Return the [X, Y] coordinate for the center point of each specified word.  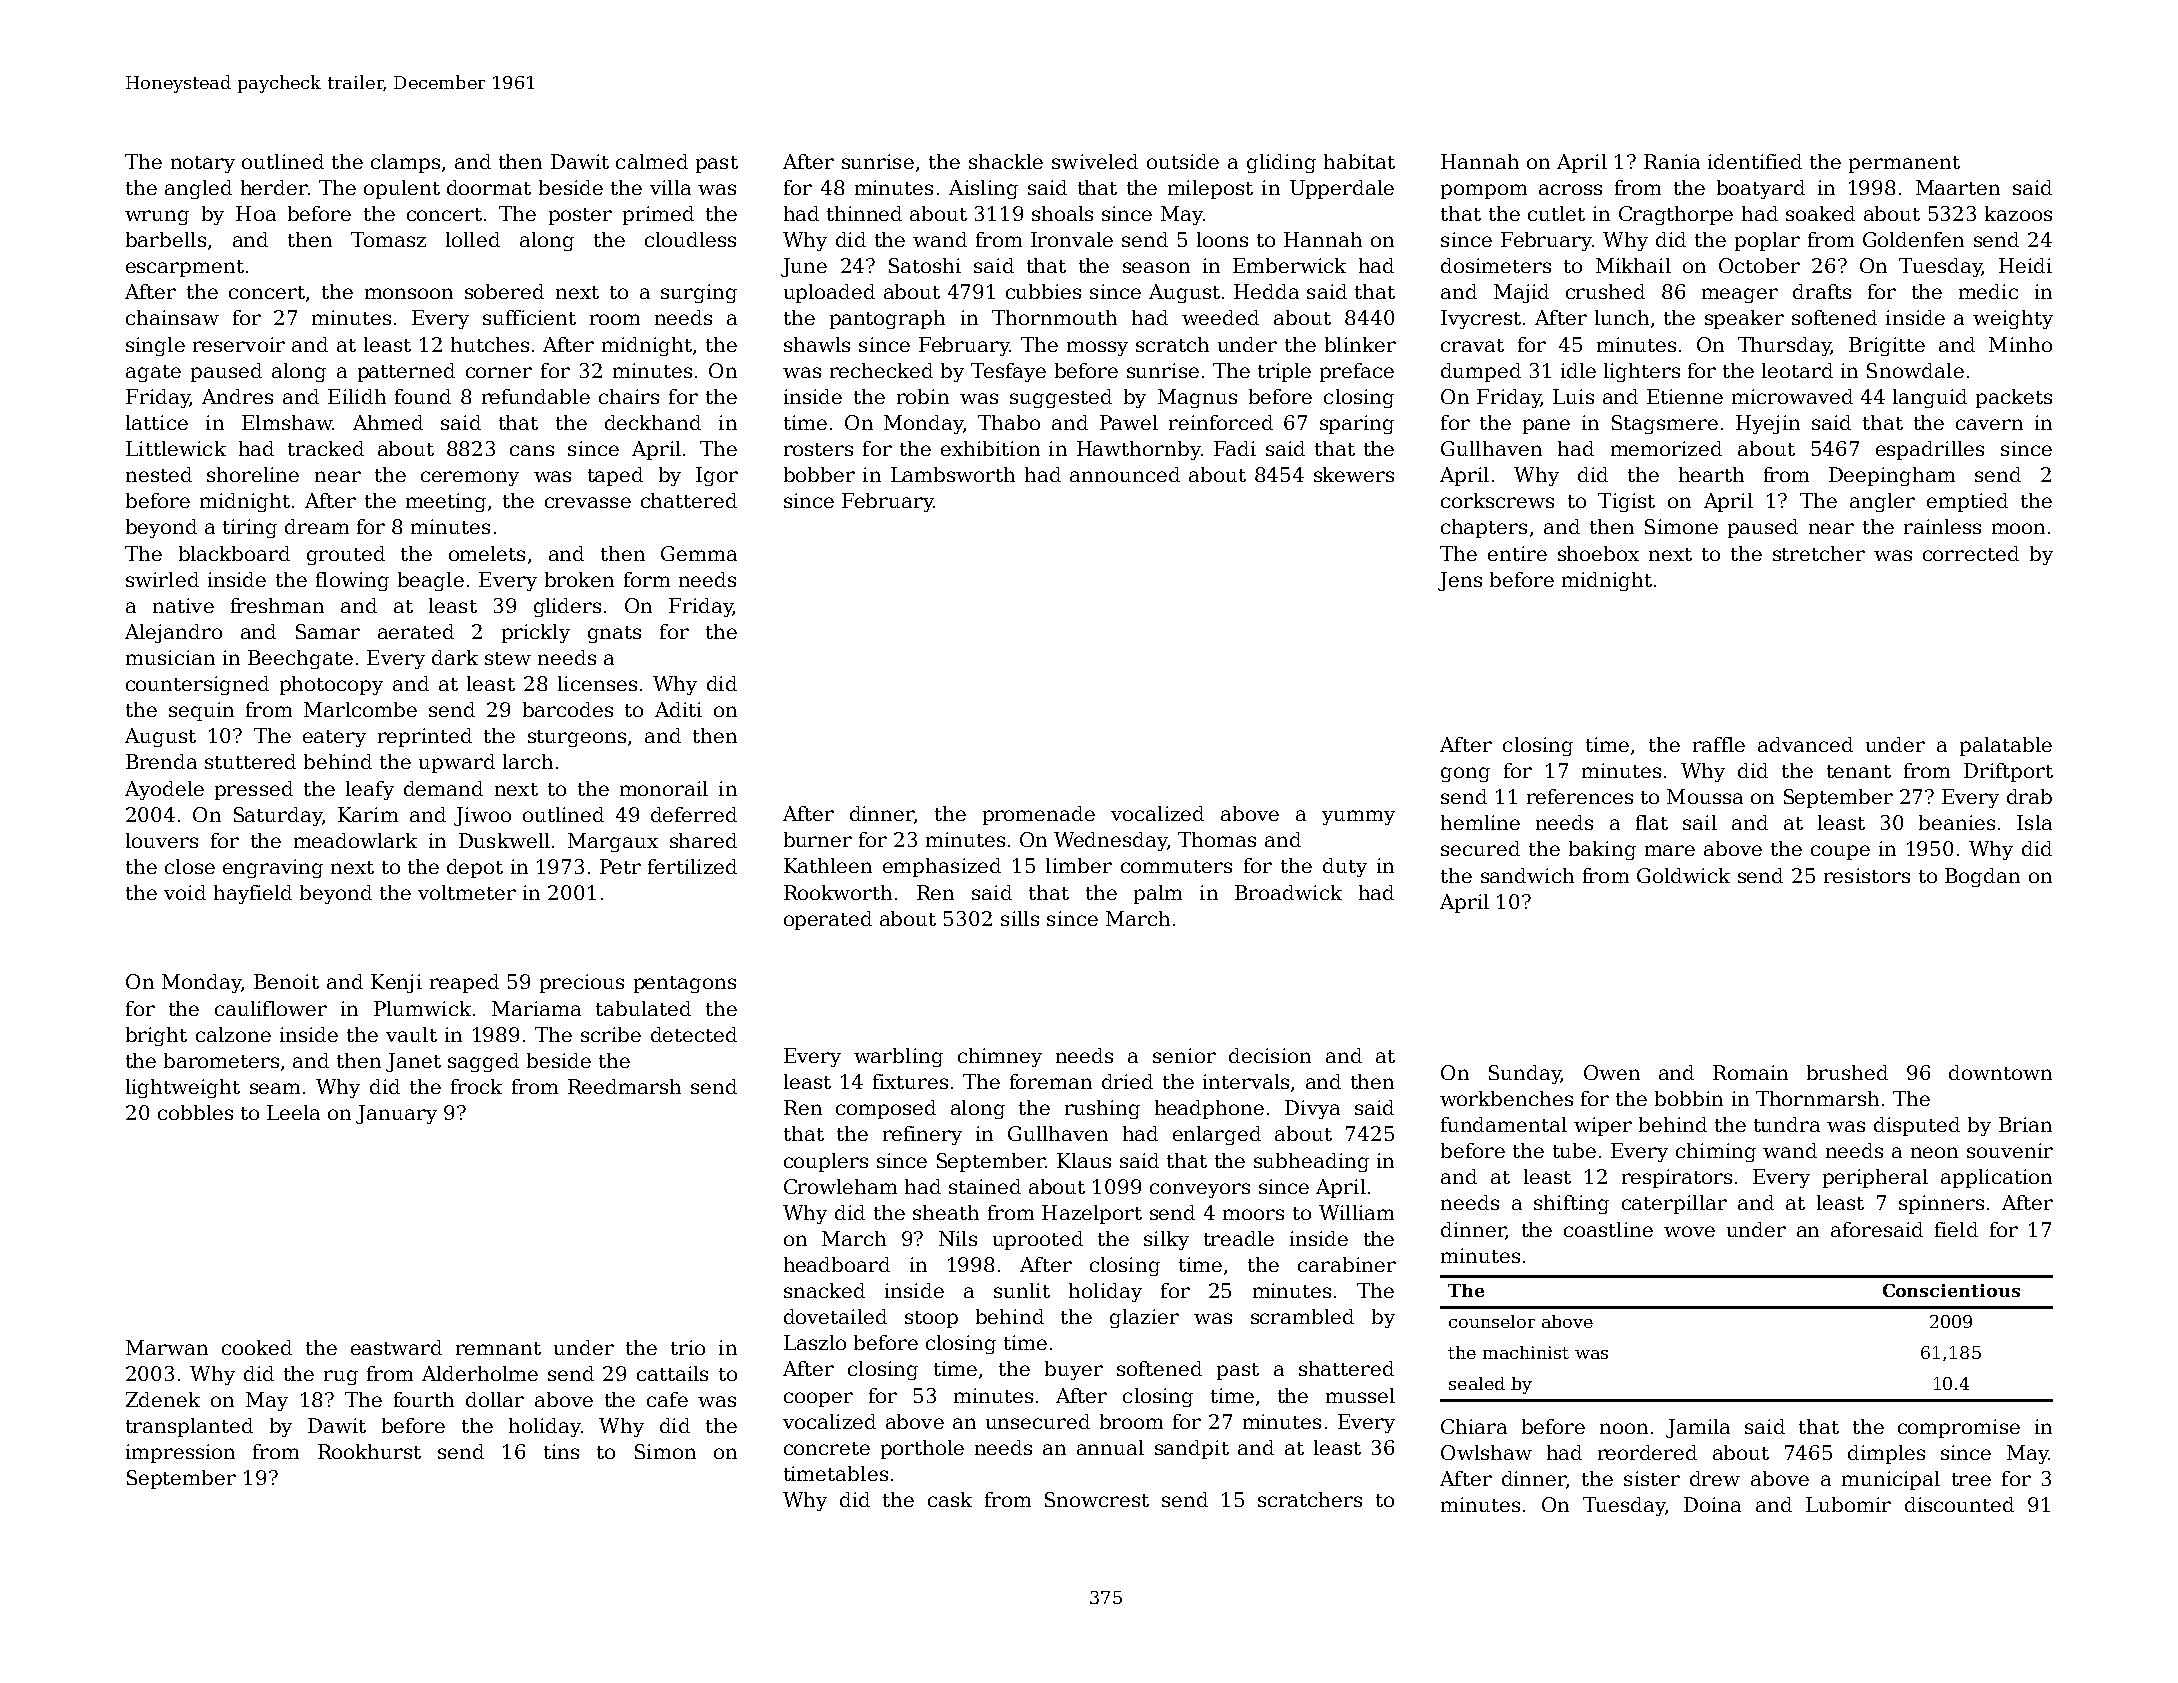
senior [1184, 1055]
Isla [2034, 822]
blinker [1360, 344]
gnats [614, 634]
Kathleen [828, 865]
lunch [1622, 317]
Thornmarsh [1817, 1098]
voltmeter [467, 892]
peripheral [1875, 1178]
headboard [837, 1264]
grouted [346, 555]
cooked [257, 1347]
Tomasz [388, 239]
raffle [1719, 744]
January [396, 1114]
